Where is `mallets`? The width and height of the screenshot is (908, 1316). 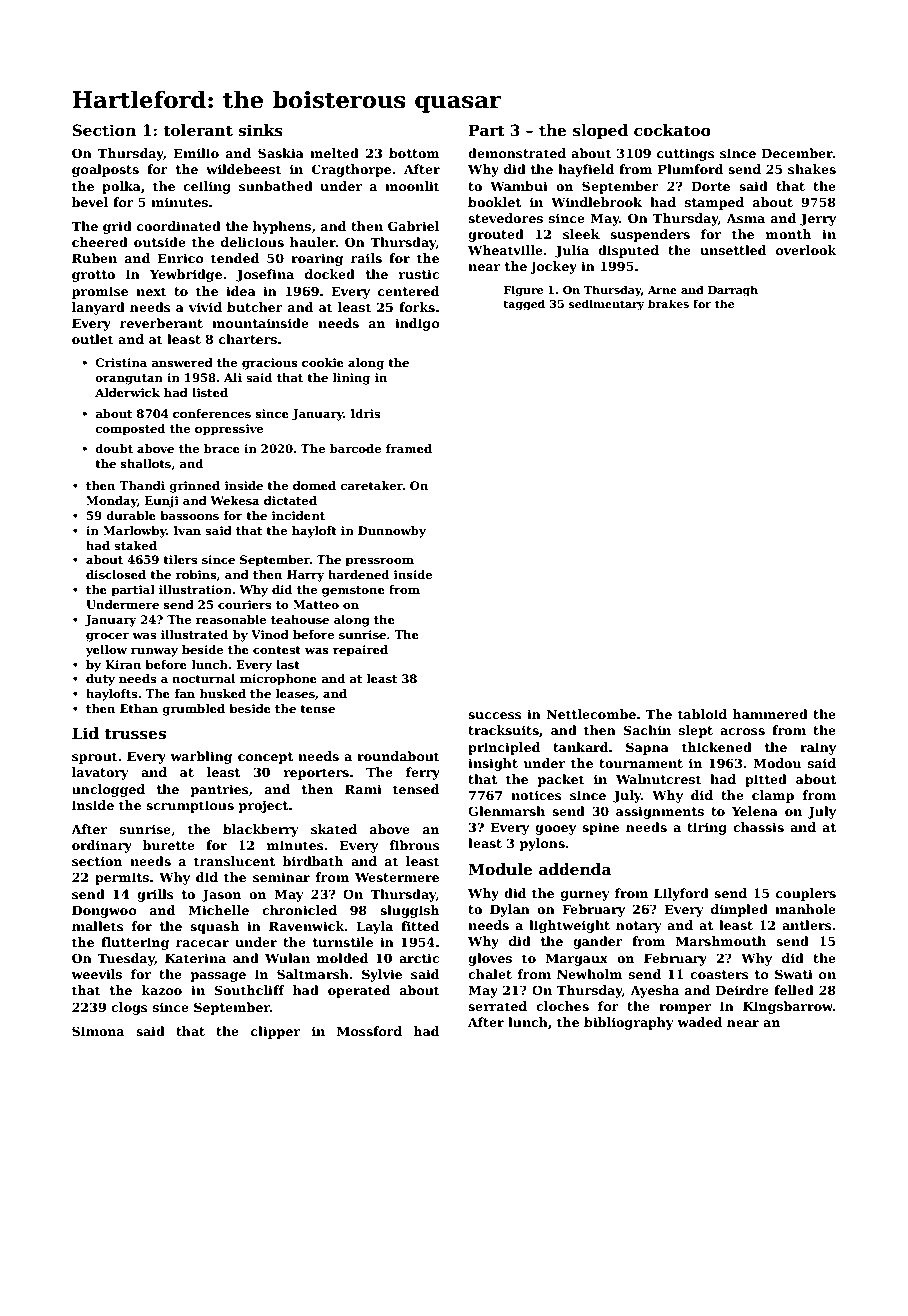 mallets is located at coordinates (98, 926).
